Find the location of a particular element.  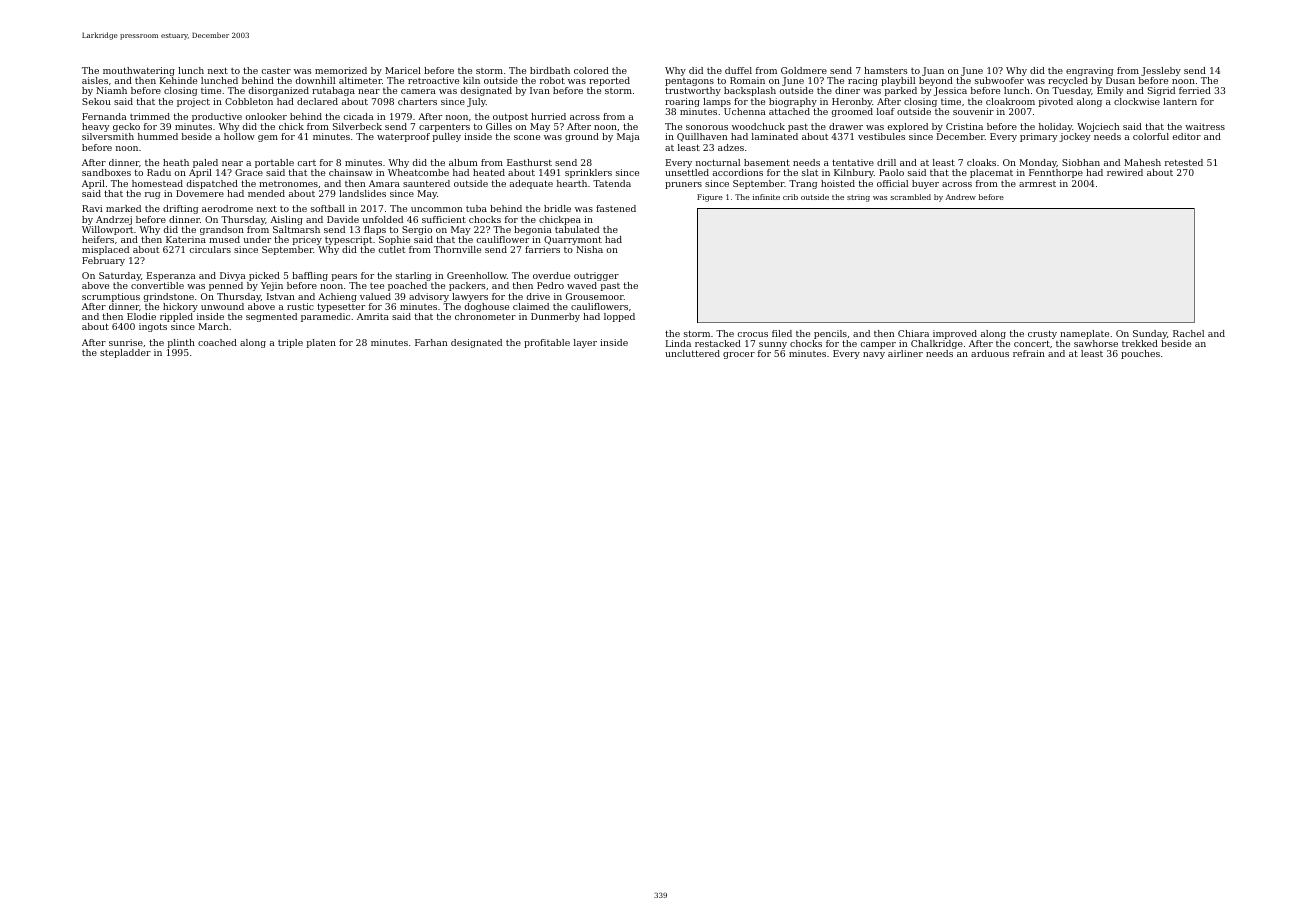

Andrew is located at coordinates (961, 197).
